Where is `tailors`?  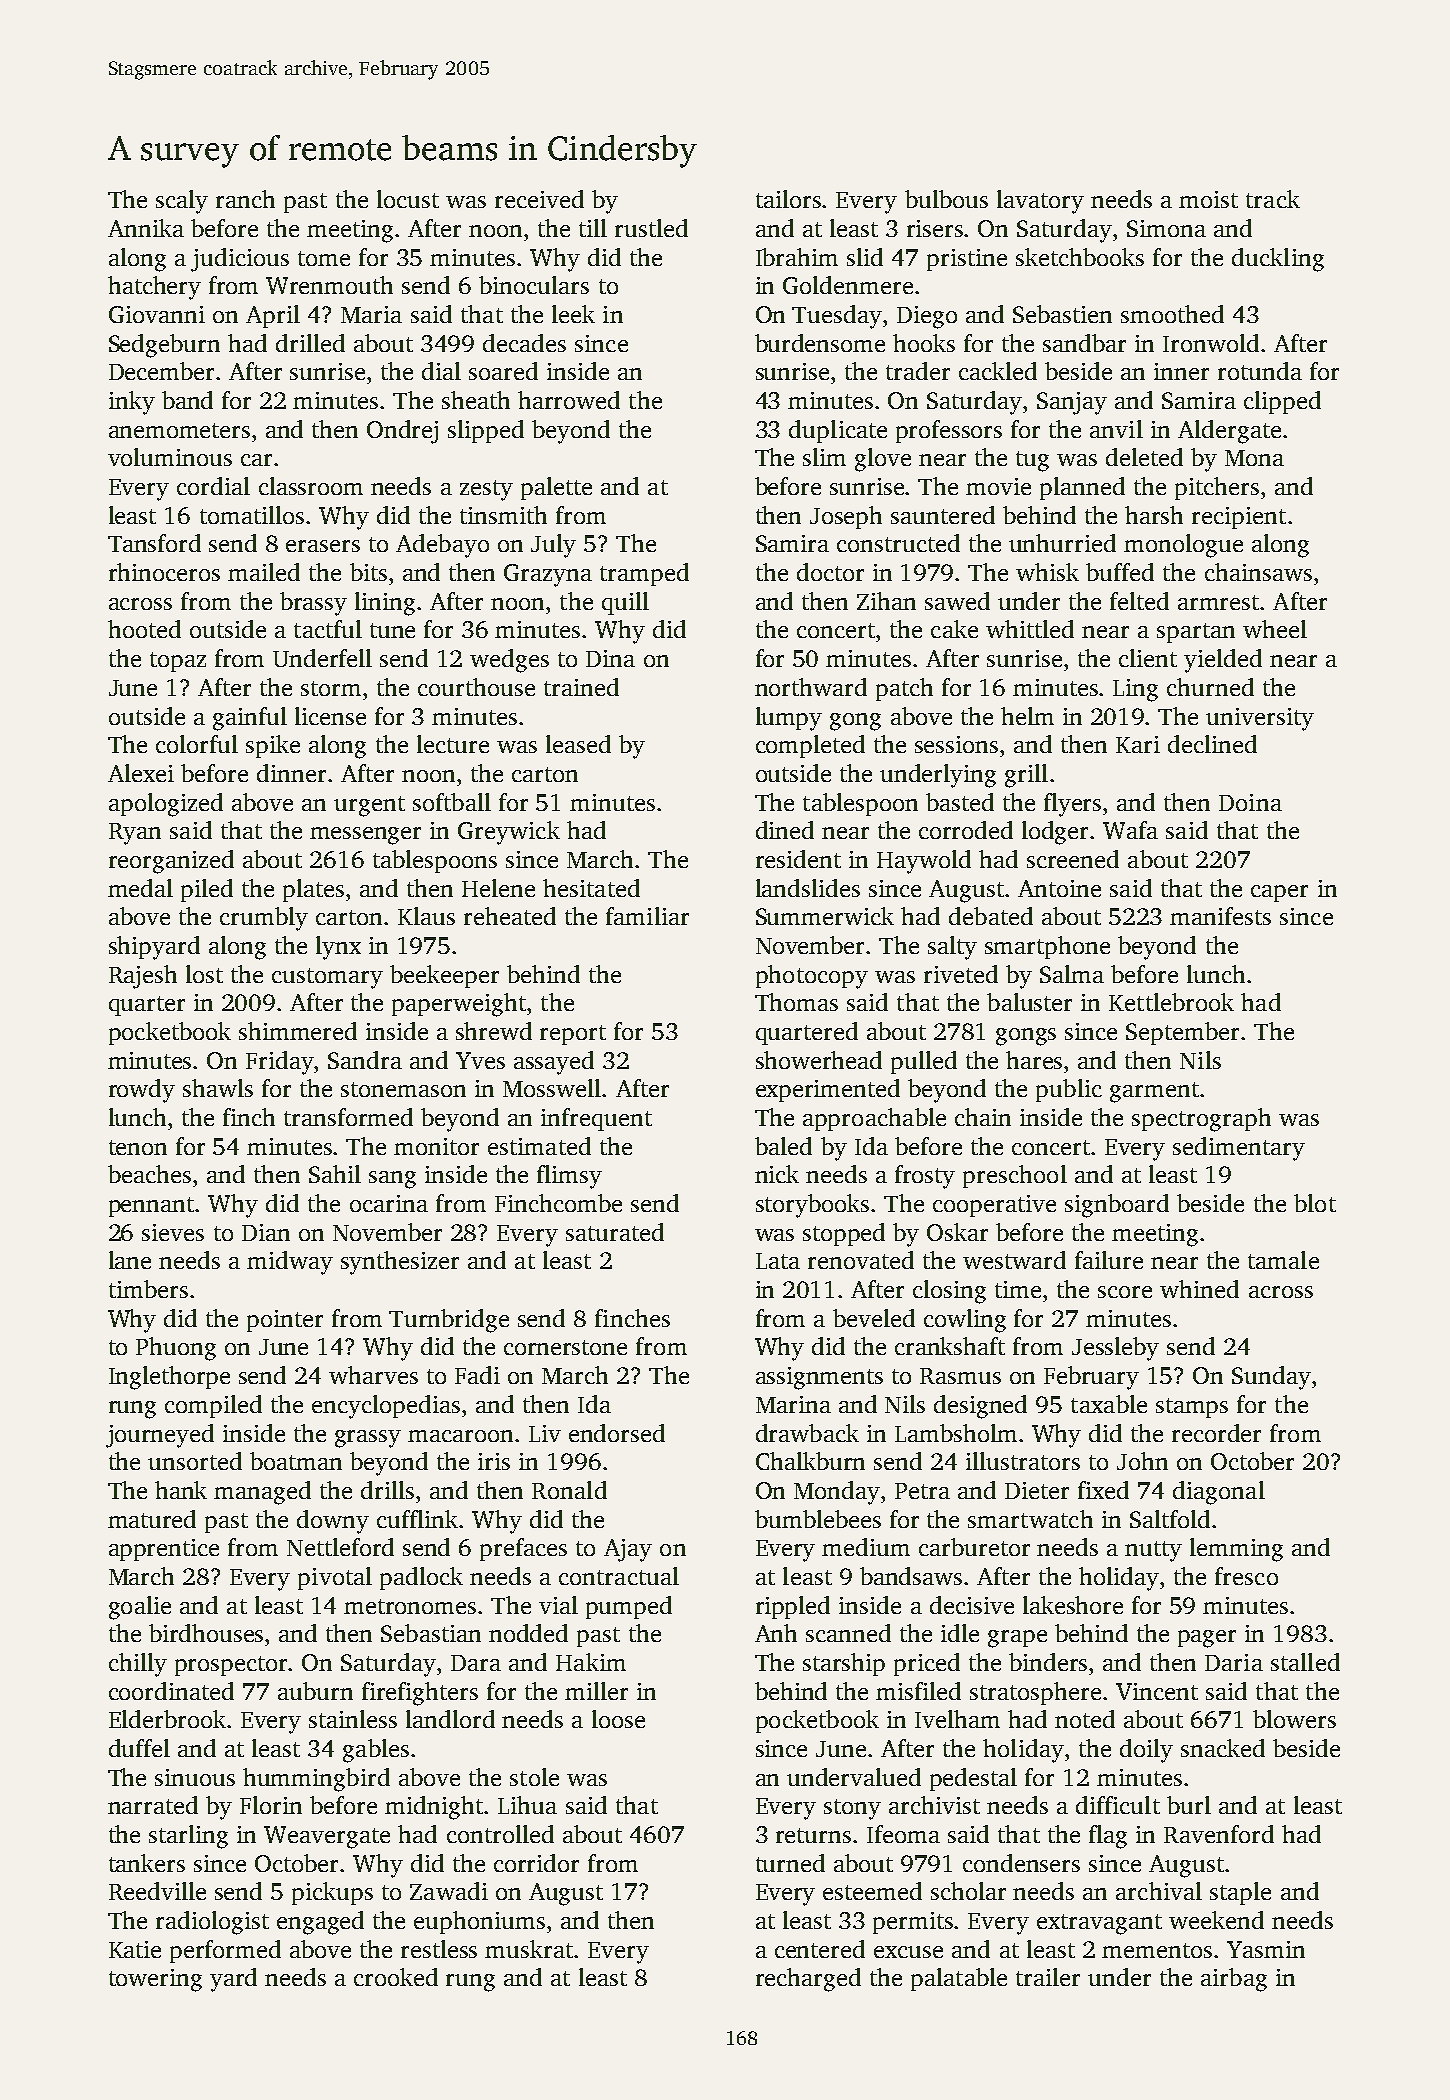 tailors is located at coordinates (789, 199).
